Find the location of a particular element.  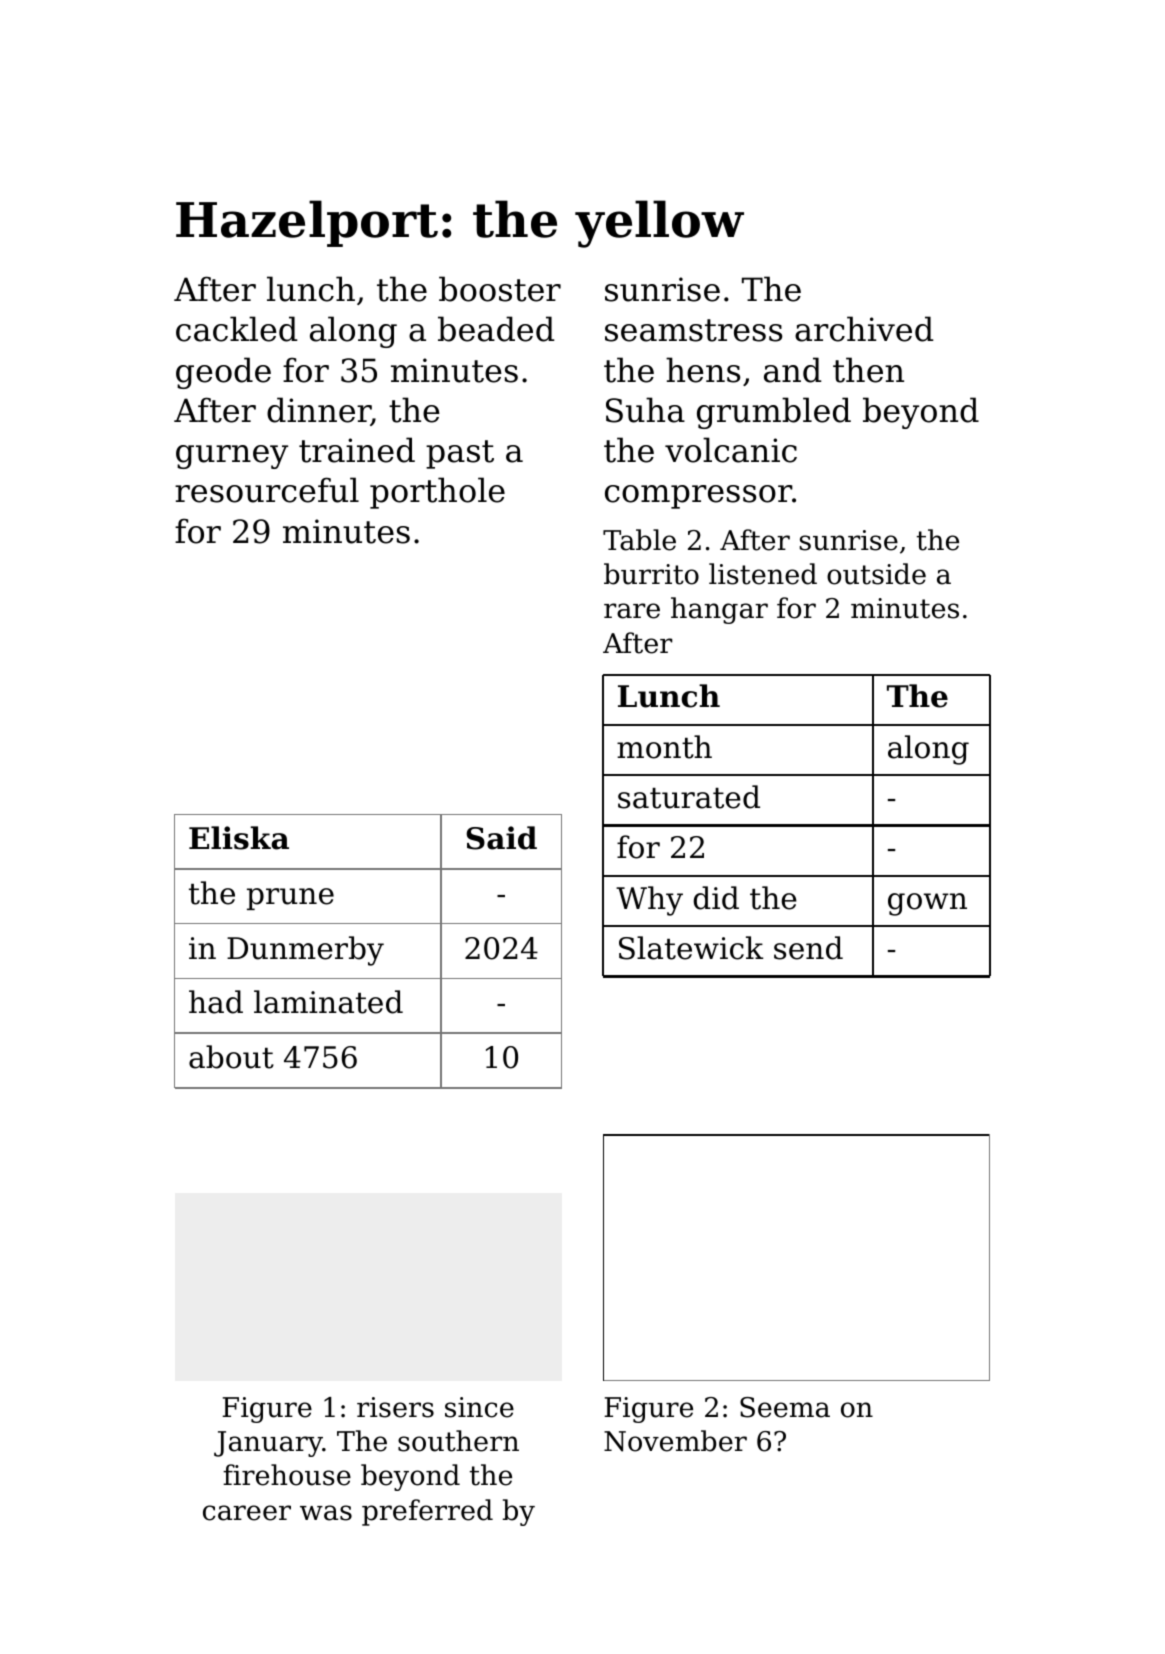

listened is located at coordinates (763, 574).
